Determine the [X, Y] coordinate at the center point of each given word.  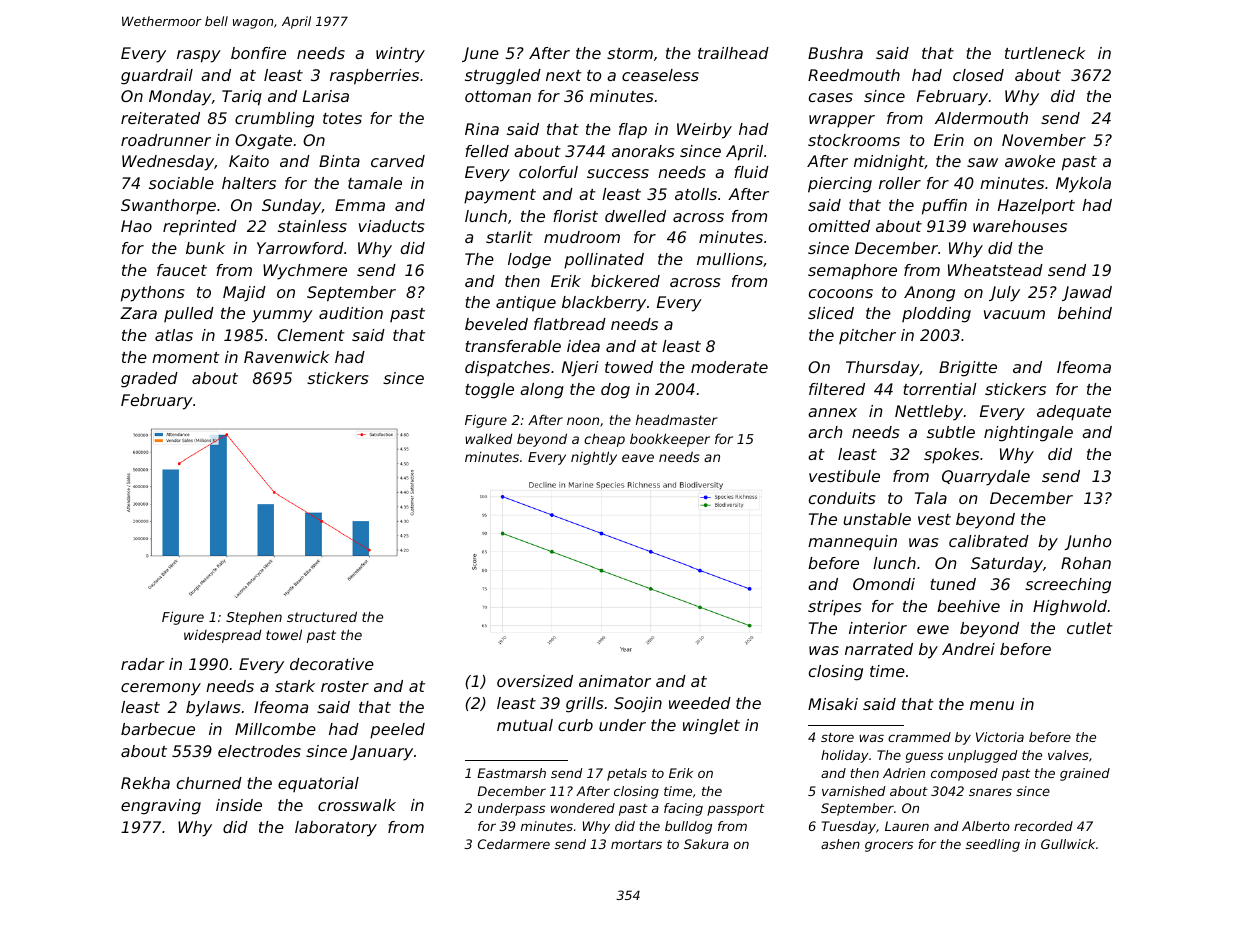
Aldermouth [981, 118]
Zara [138, 313]
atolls [696, 194]
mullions [730, 259]
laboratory [336, 829]
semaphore [852, 272]
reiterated [160, 118]
